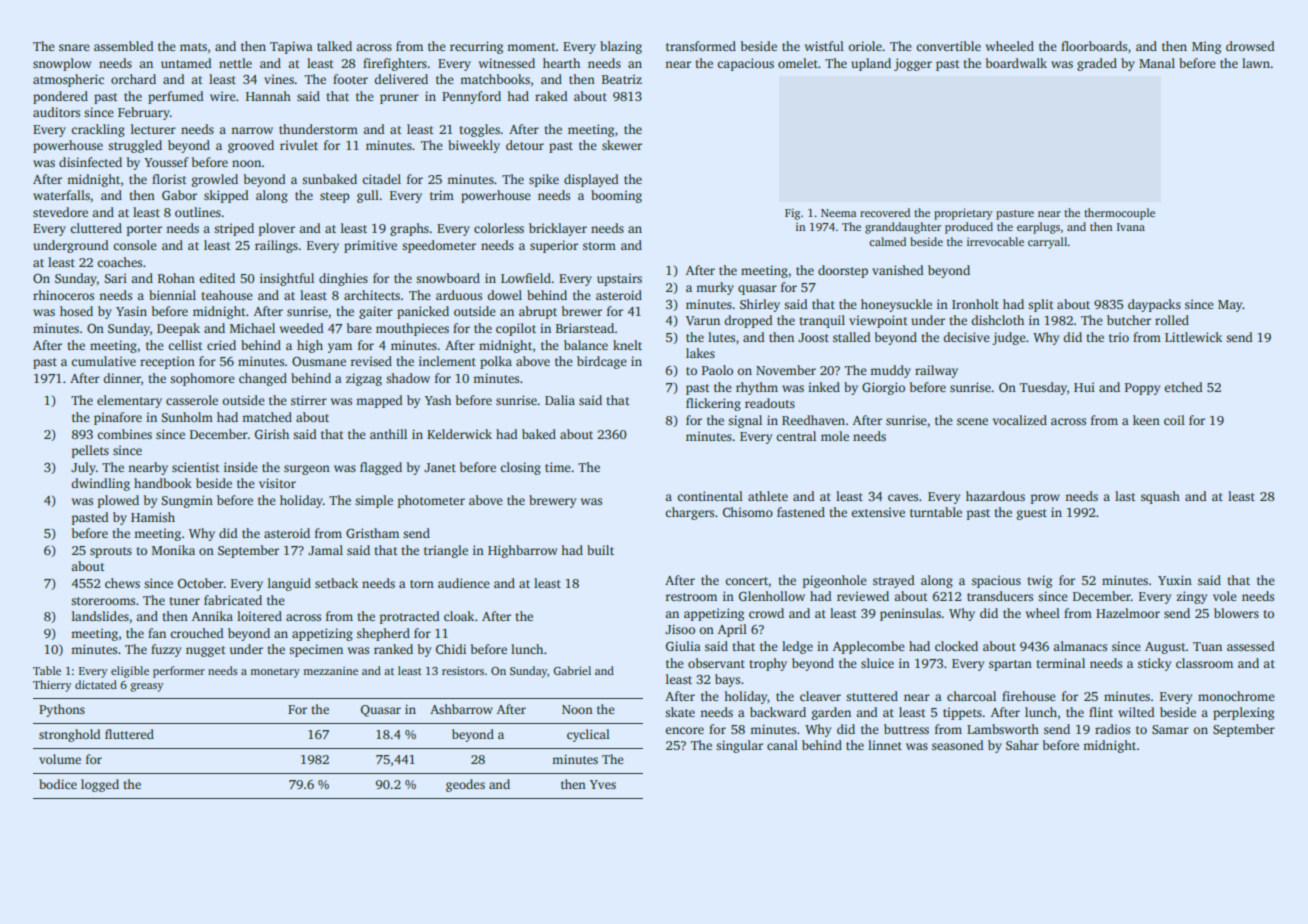  I want to click on signal, so click(745, 421).
